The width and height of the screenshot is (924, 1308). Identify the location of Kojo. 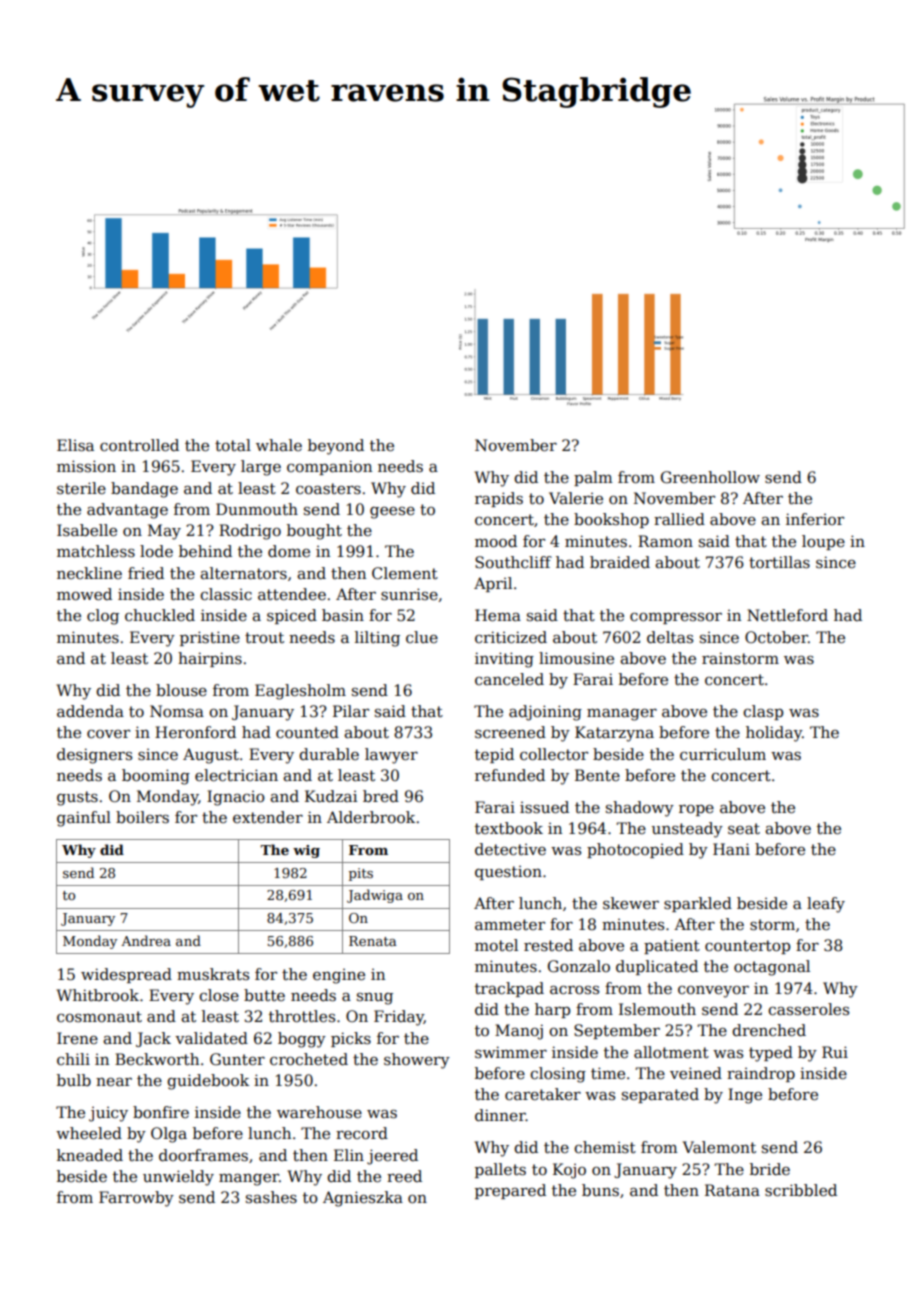
(569, 1171).
